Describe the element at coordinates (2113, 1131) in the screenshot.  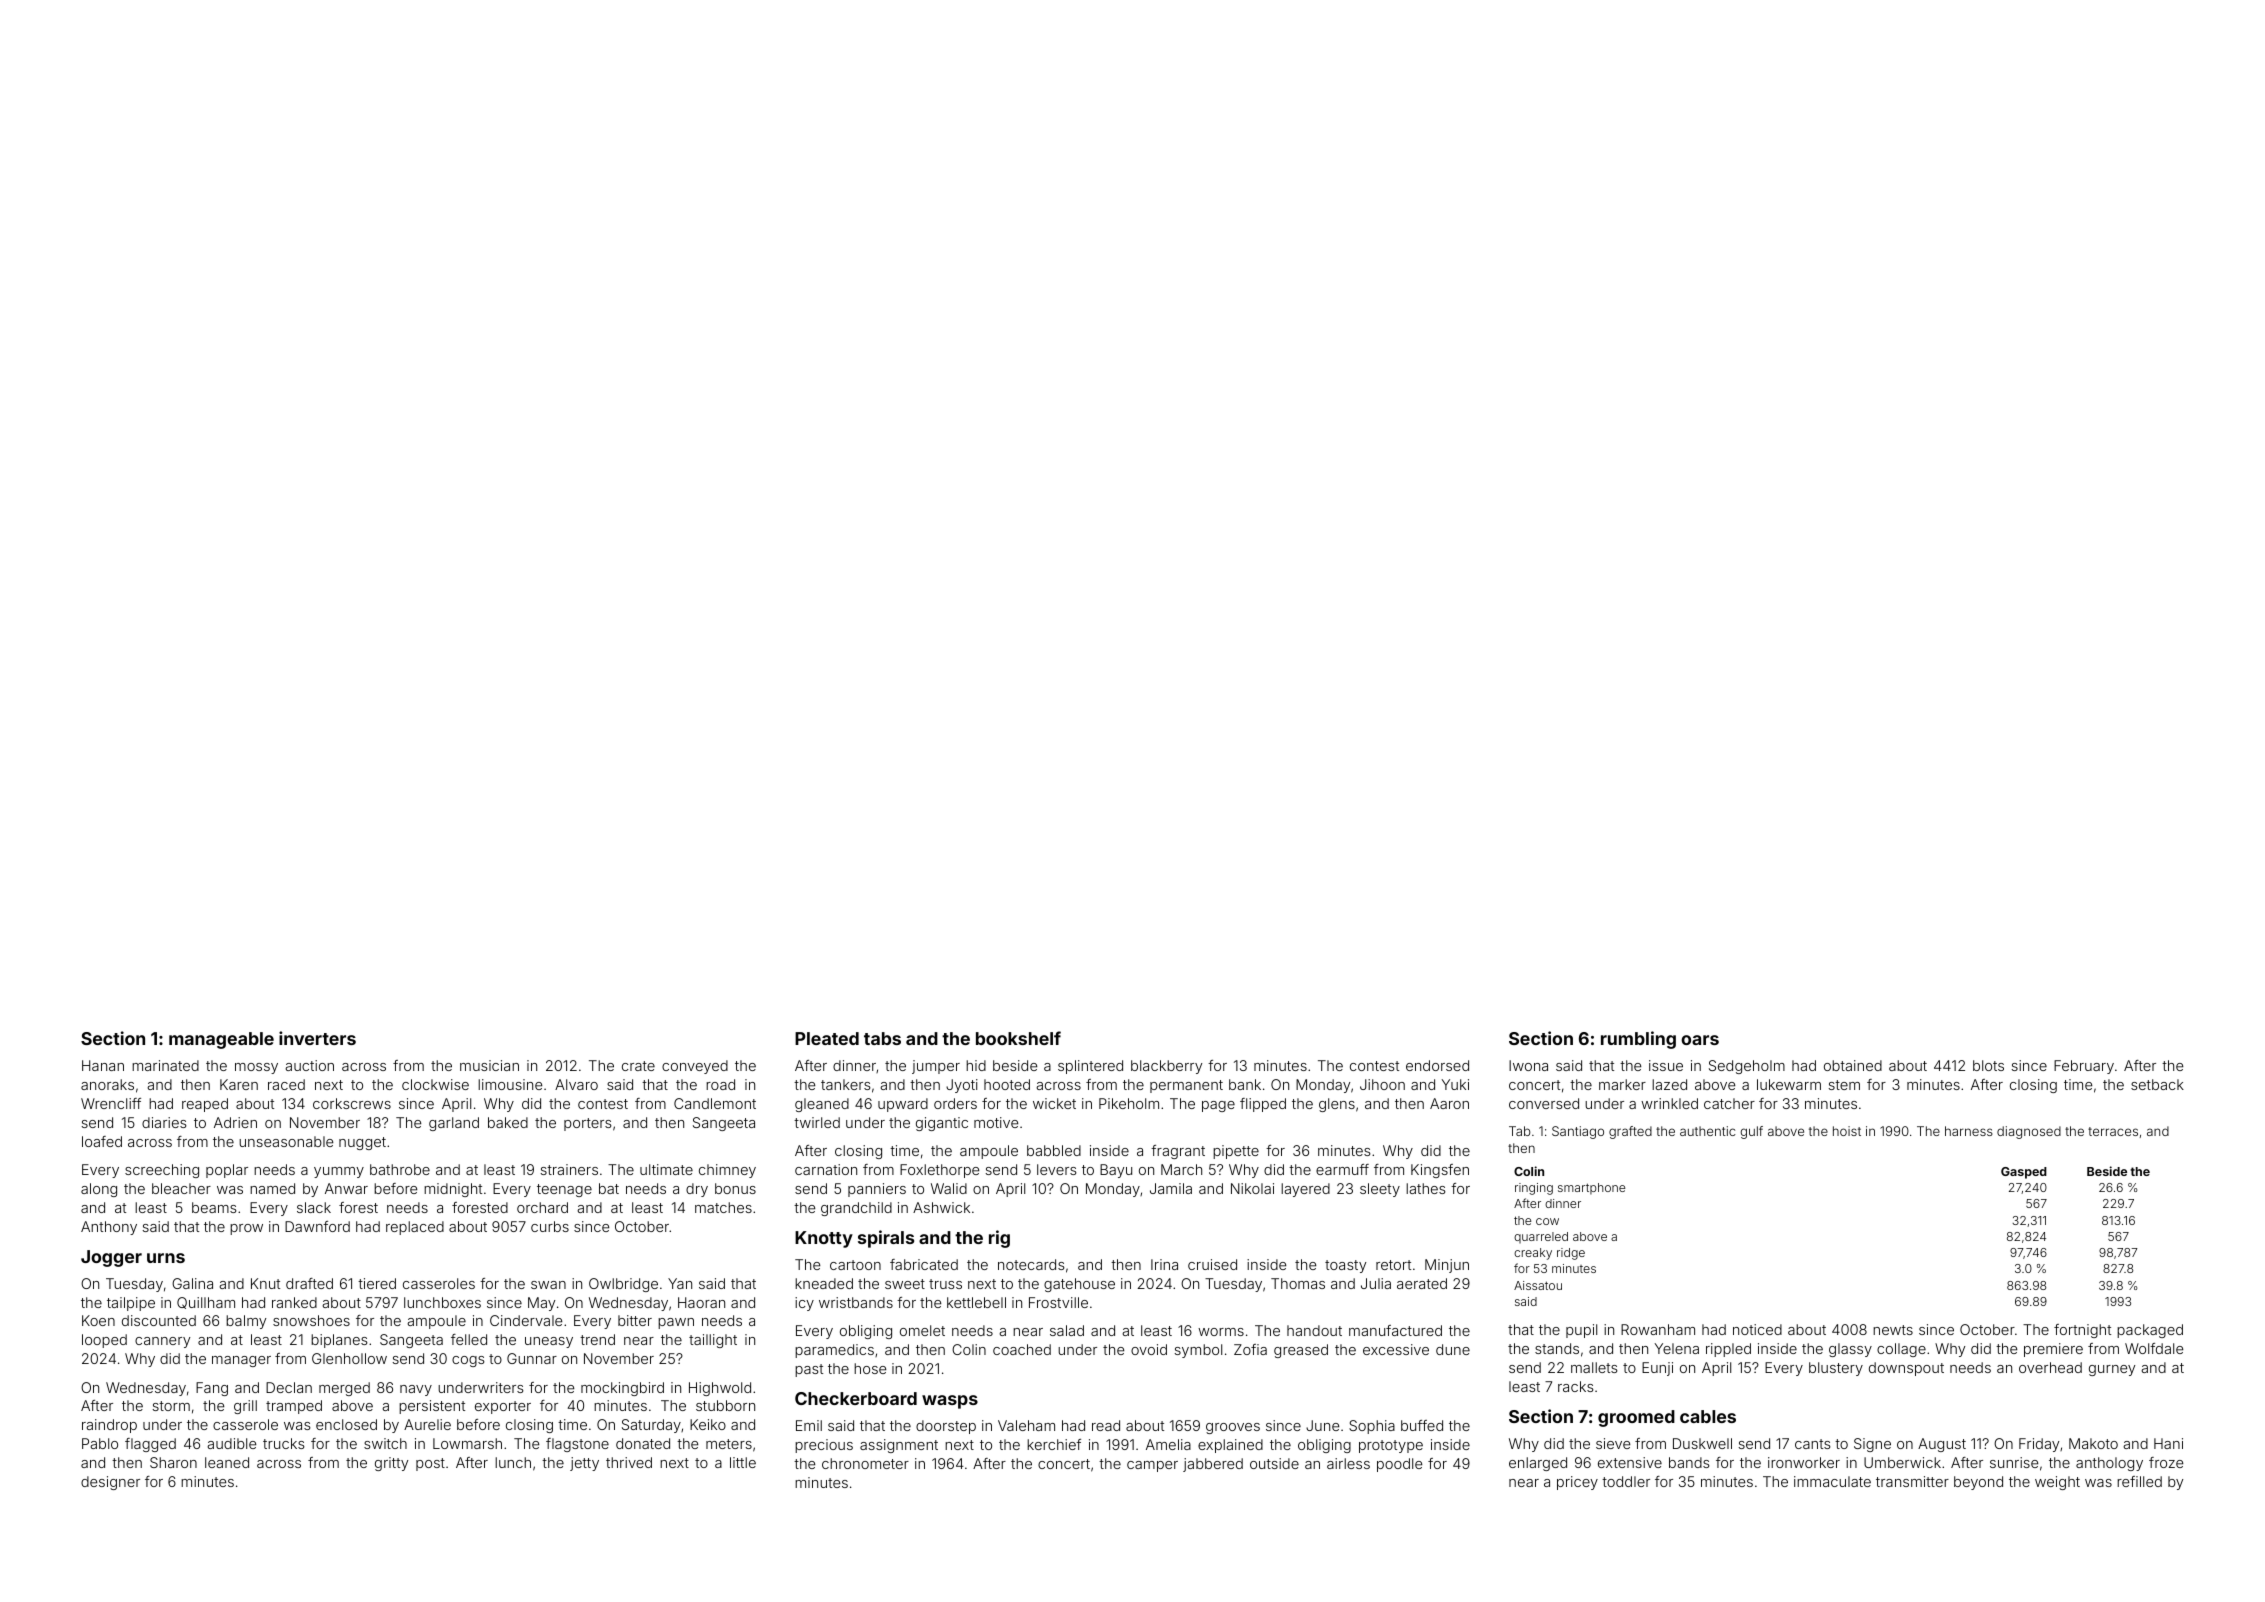
I see `terraces` at that location.
